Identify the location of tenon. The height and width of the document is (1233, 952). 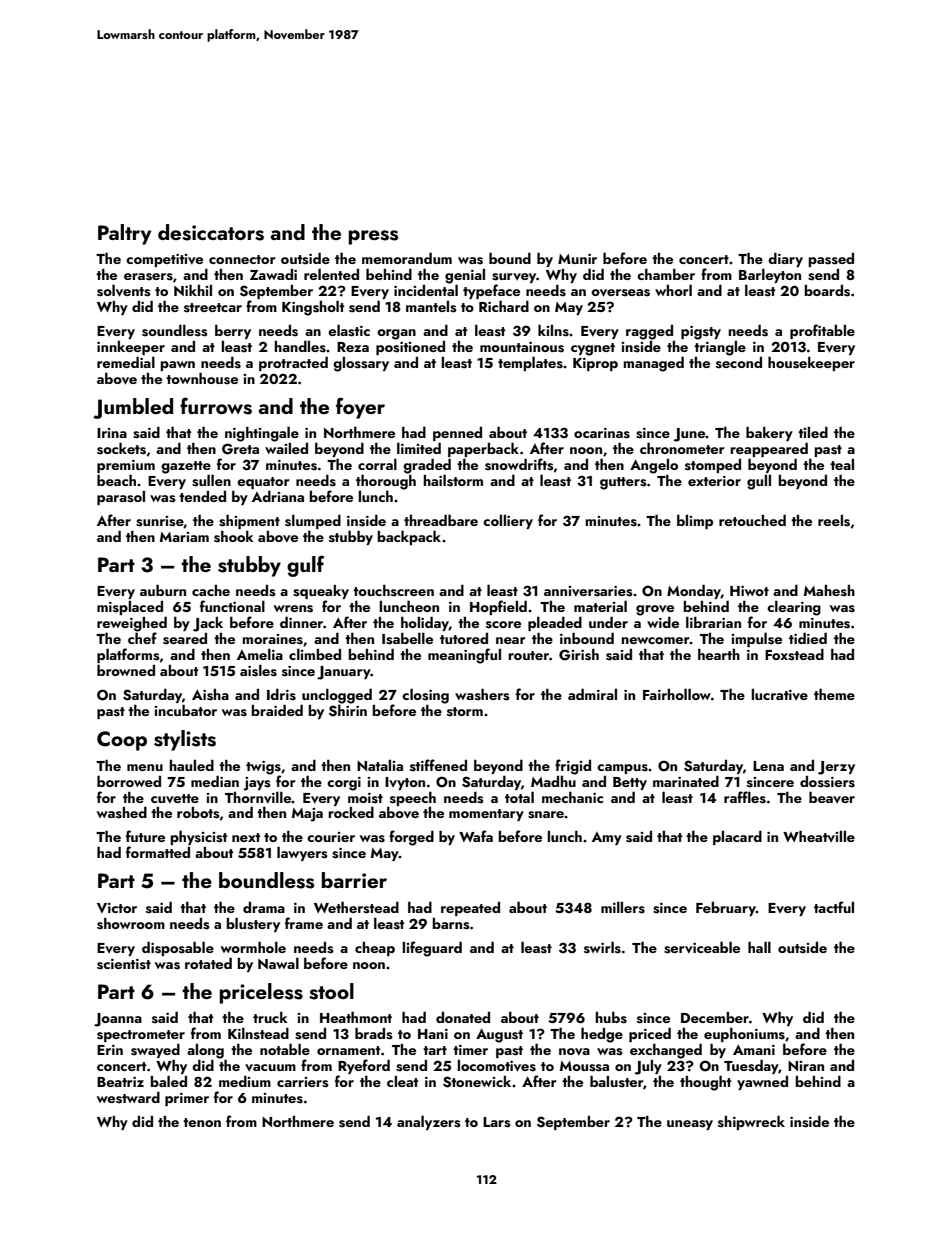
(202, 1122).
